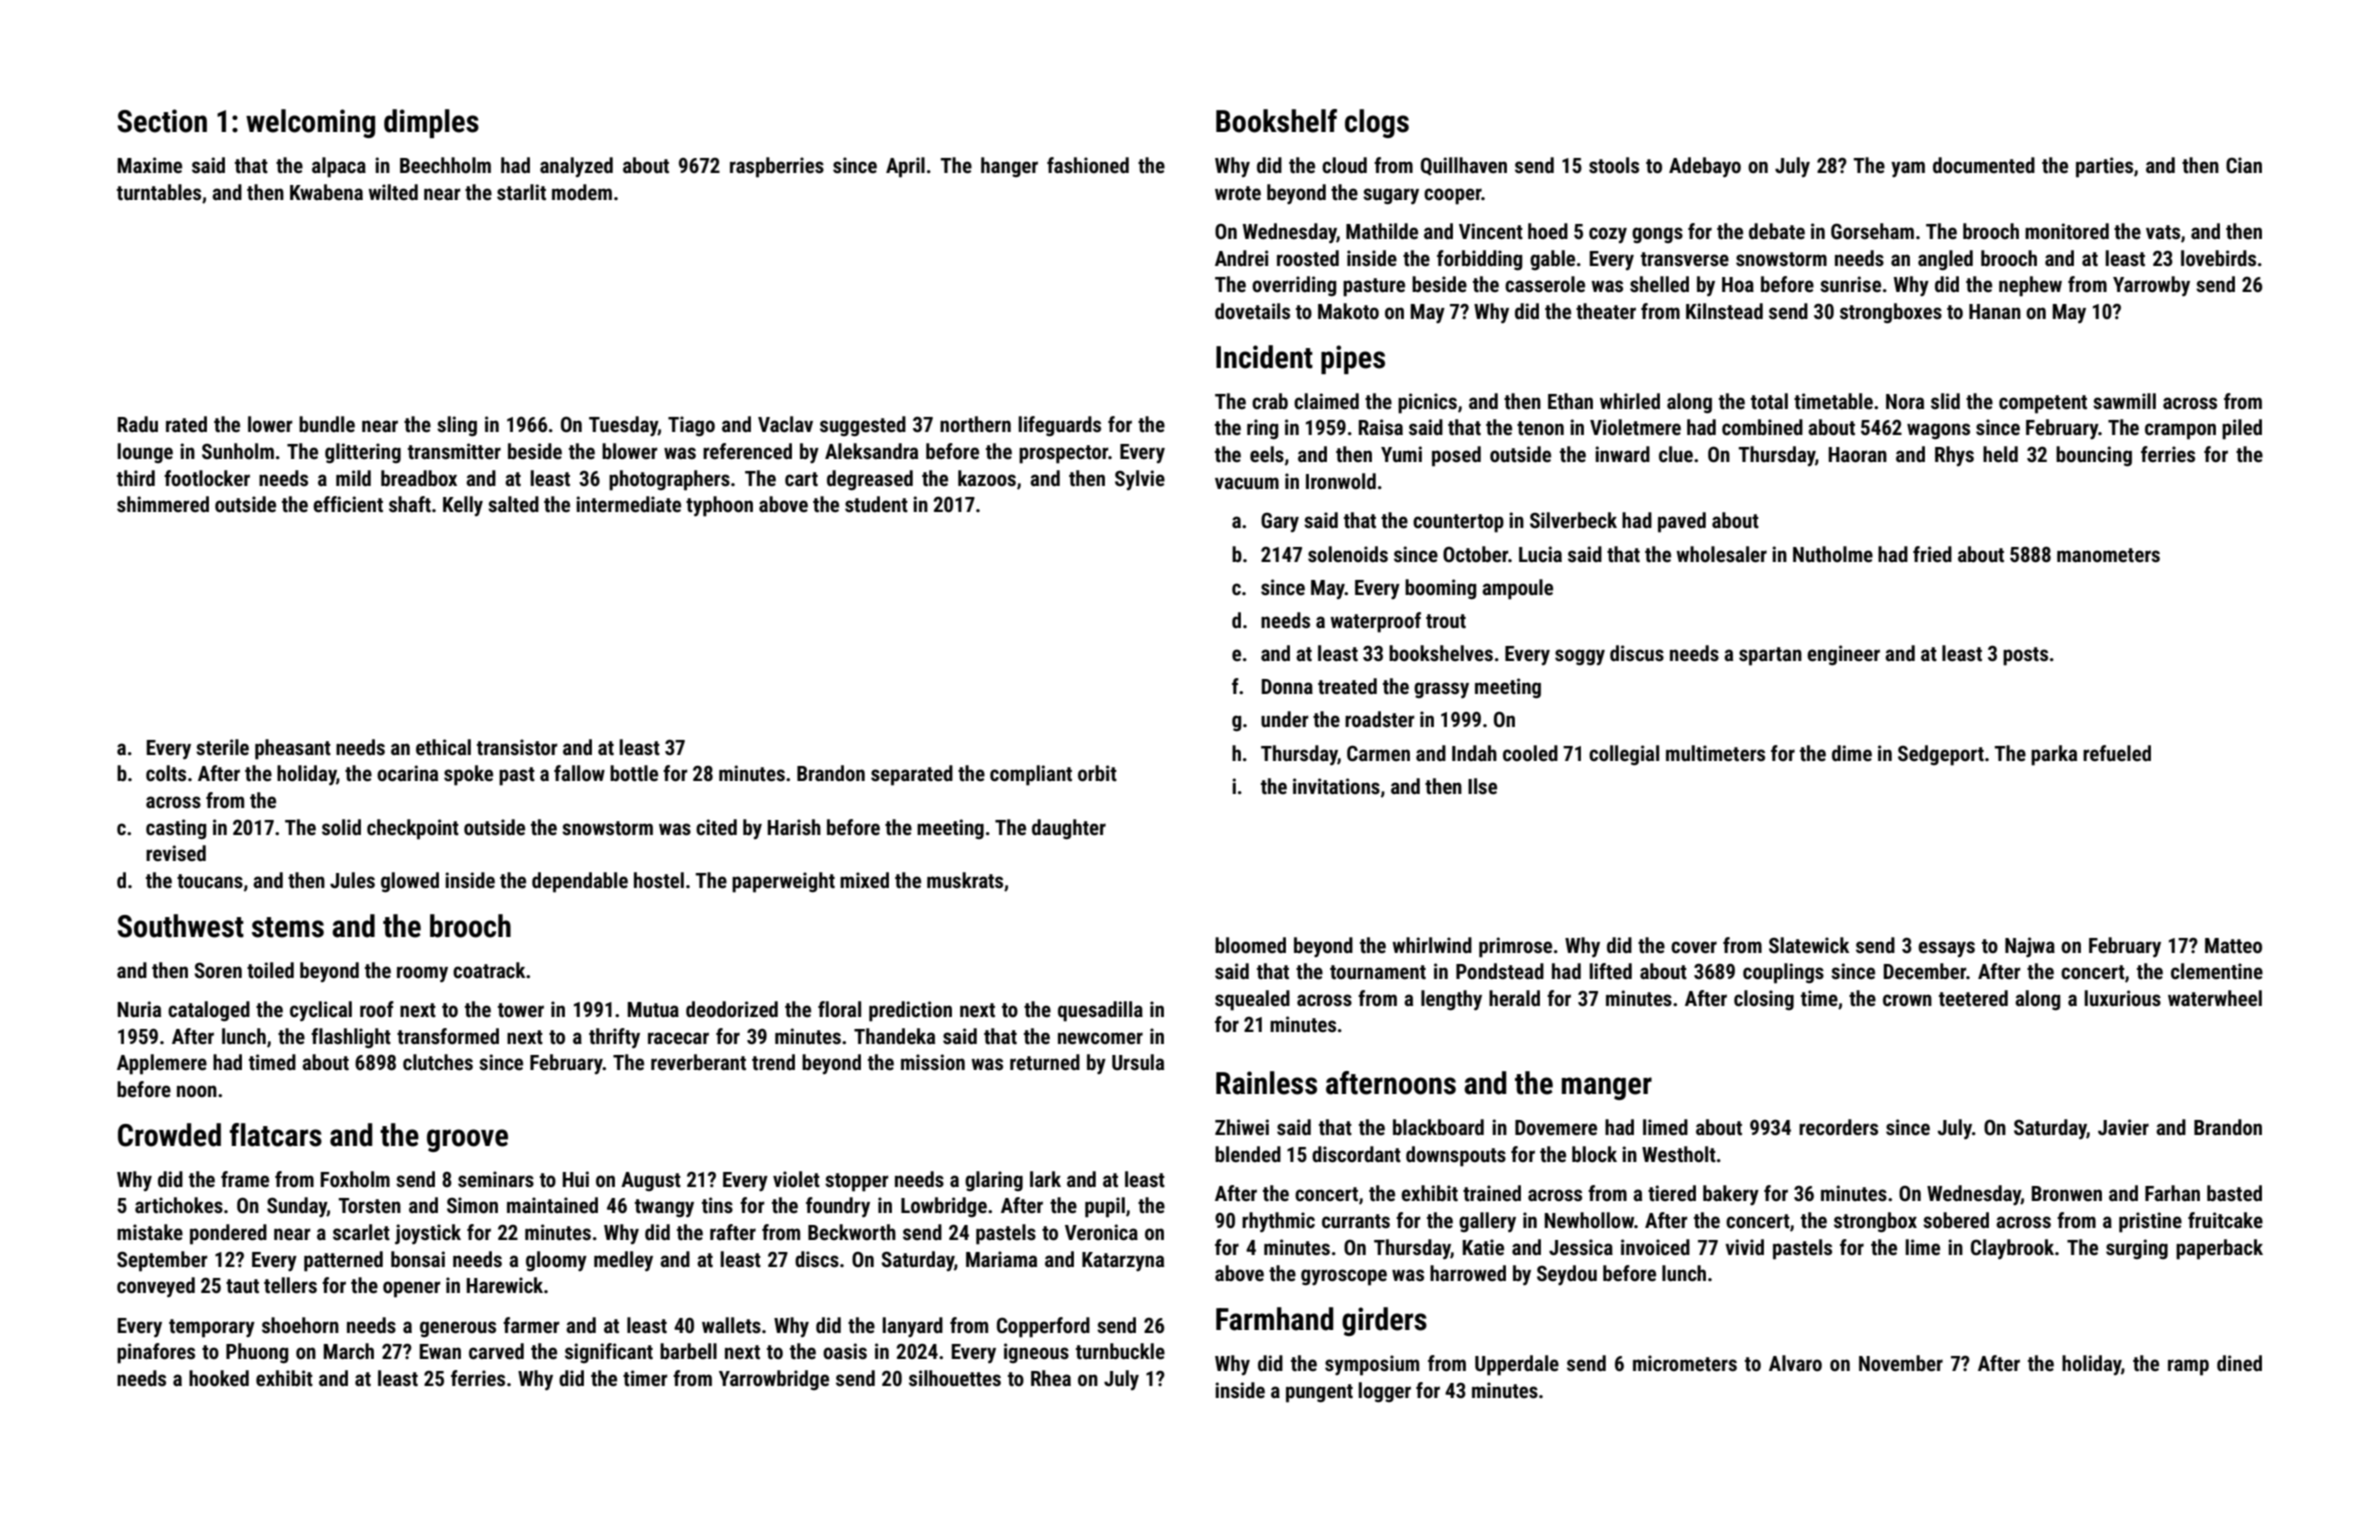  Describe the element at coordinates (1100, 1038) in the document. I see `newcomer` at that location.
